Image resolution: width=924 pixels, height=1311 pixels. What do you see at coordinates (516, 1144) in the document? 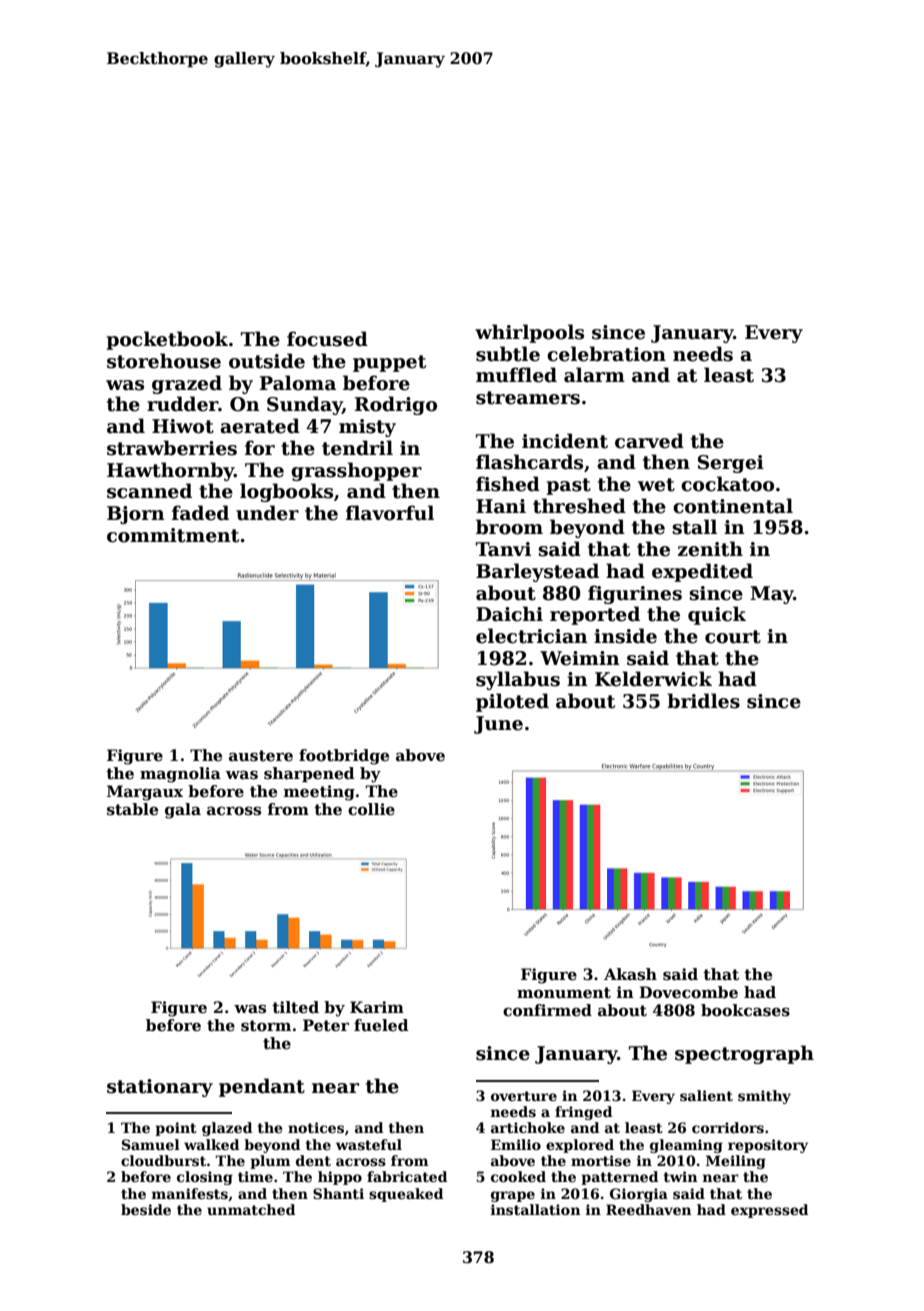
I see `Emilio` at bounding box center [516, 1144].
